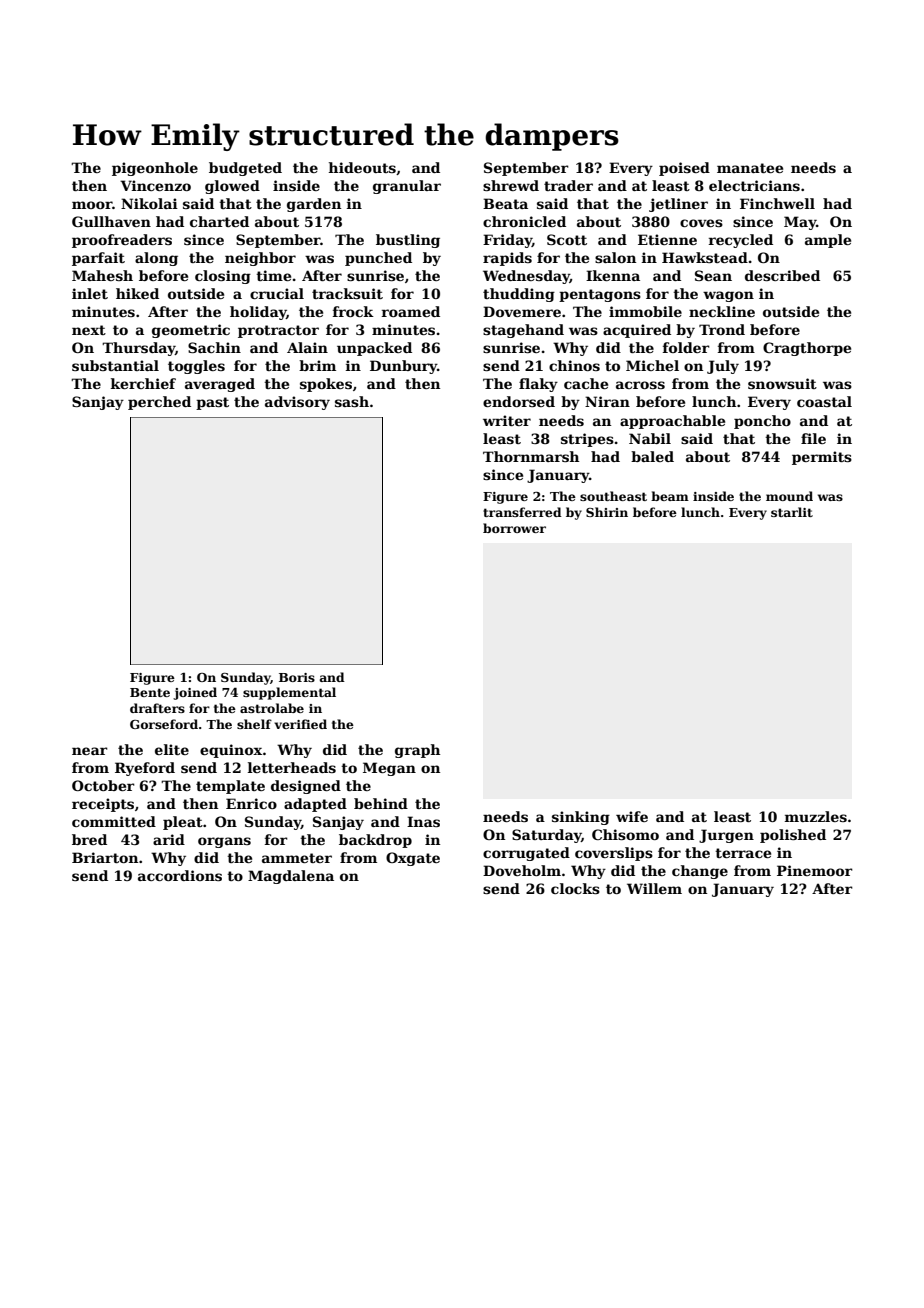 The height and width of the document is (1308, 924). I want to click on shelf, so click(254, 724).
